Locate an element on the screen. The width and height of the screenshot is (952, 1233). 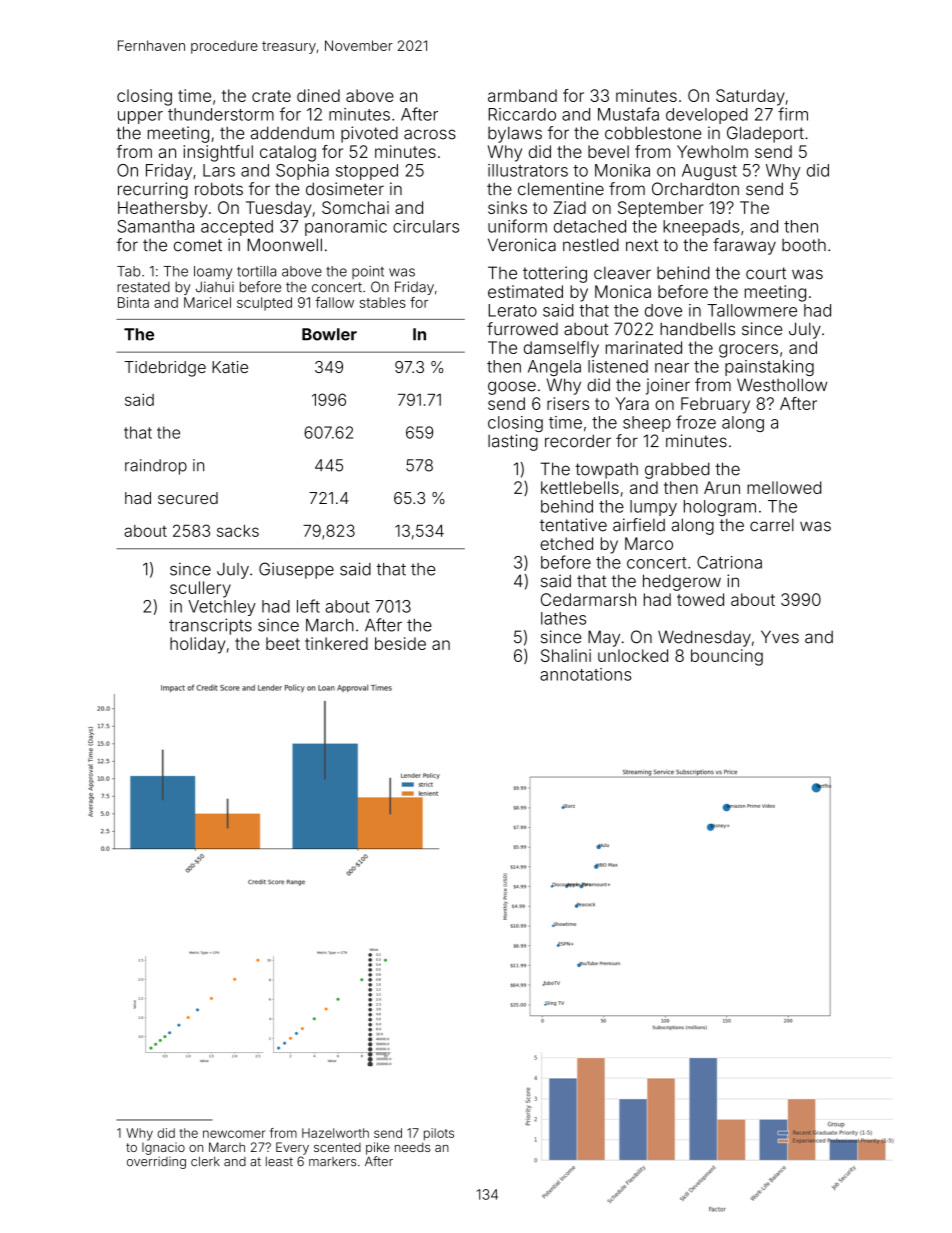
crate is located at coordinates (271, 96).
